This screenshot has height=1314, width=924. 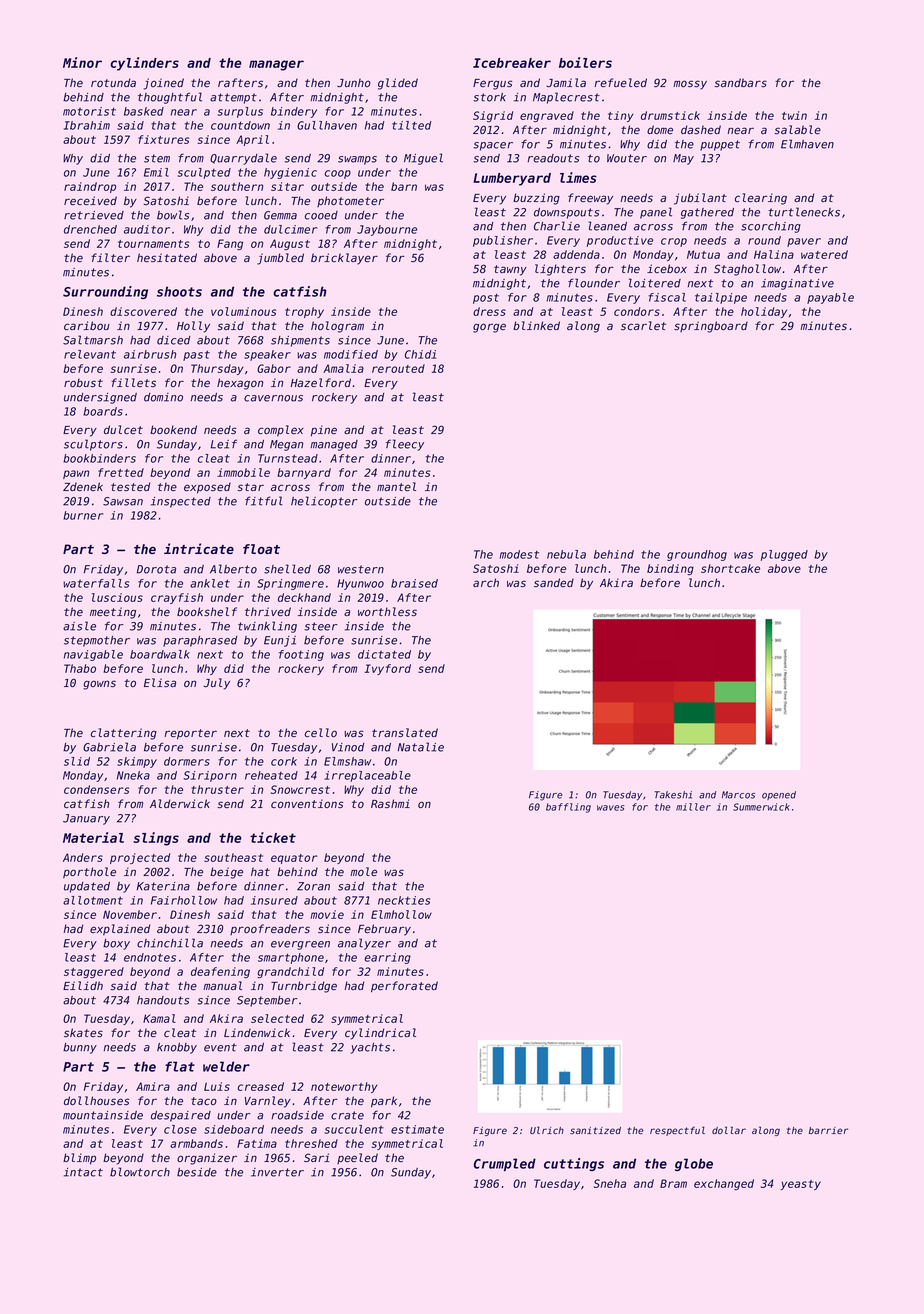 I want to click on dormers, so click(x=187, y=761).
